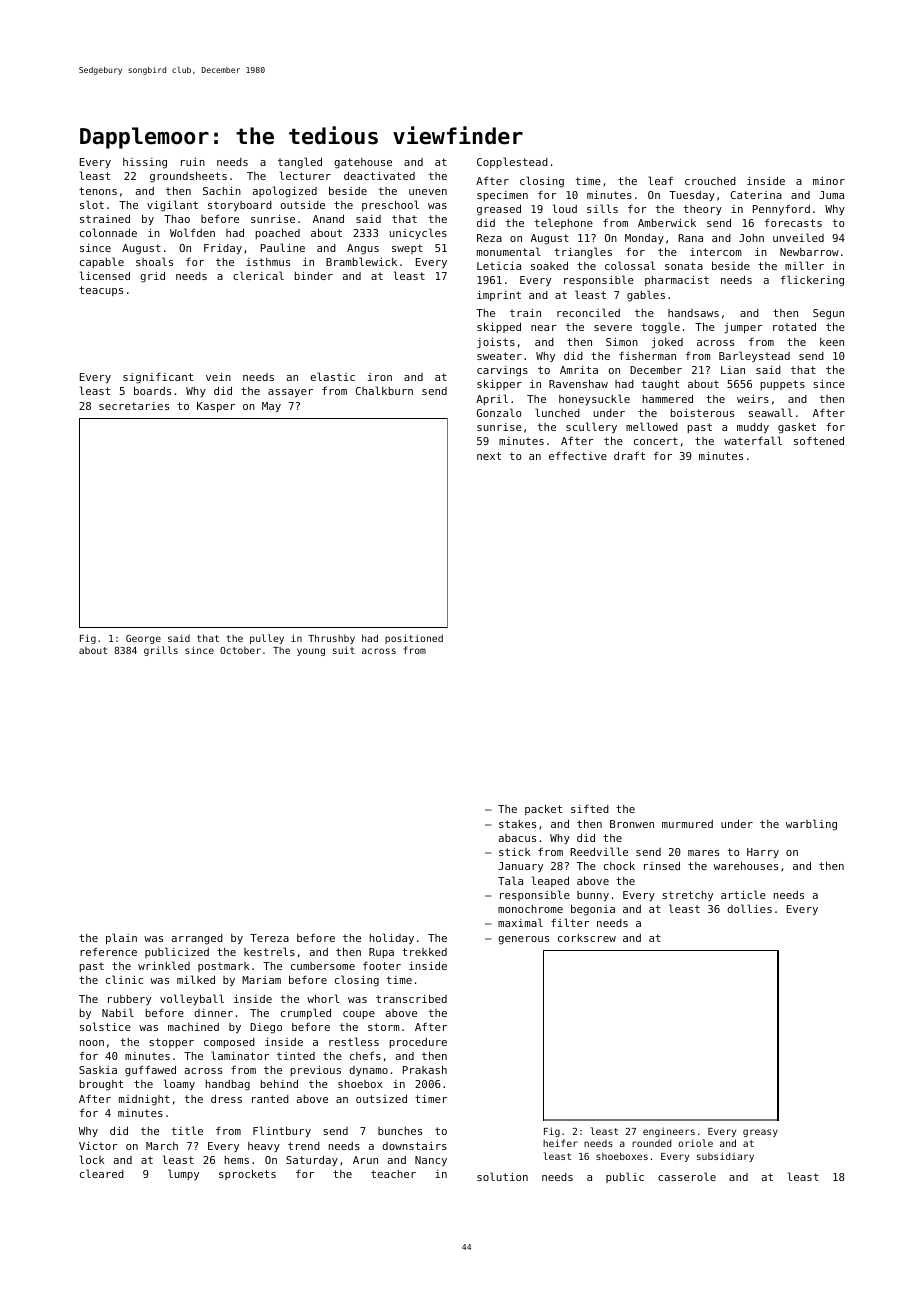 Image resolution: width=924 pixels, height=1308 pixels. What do you see at coordinates (510, 880) in the screenshot?
I see `Tala` at bounding box center [510, 880].
